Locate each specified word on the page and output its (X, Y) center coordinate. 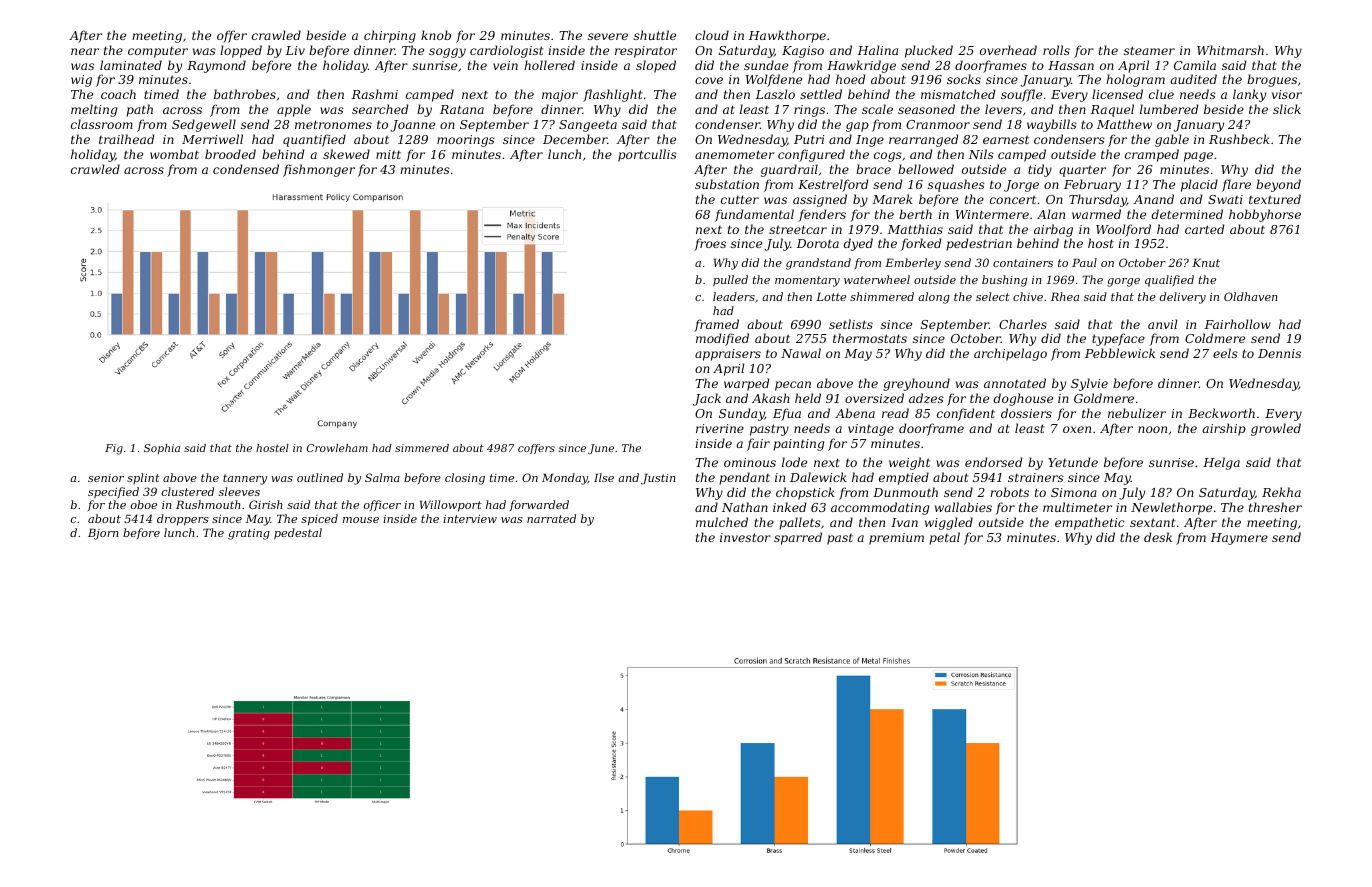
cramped (1152, 155)
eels (1225, 353)
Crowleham (337, 448)
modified (722, 339)
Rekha (1281, 492)
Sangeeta (588, 126)
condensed (246, 169)
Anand (1154, 199)
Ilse (604, 477)
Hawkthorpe (787, 36)
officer (382, 505)
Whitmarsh (1230, 50)
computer (158, 52)
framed (716, 325)
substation (727, 184)
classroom (102, 124)
